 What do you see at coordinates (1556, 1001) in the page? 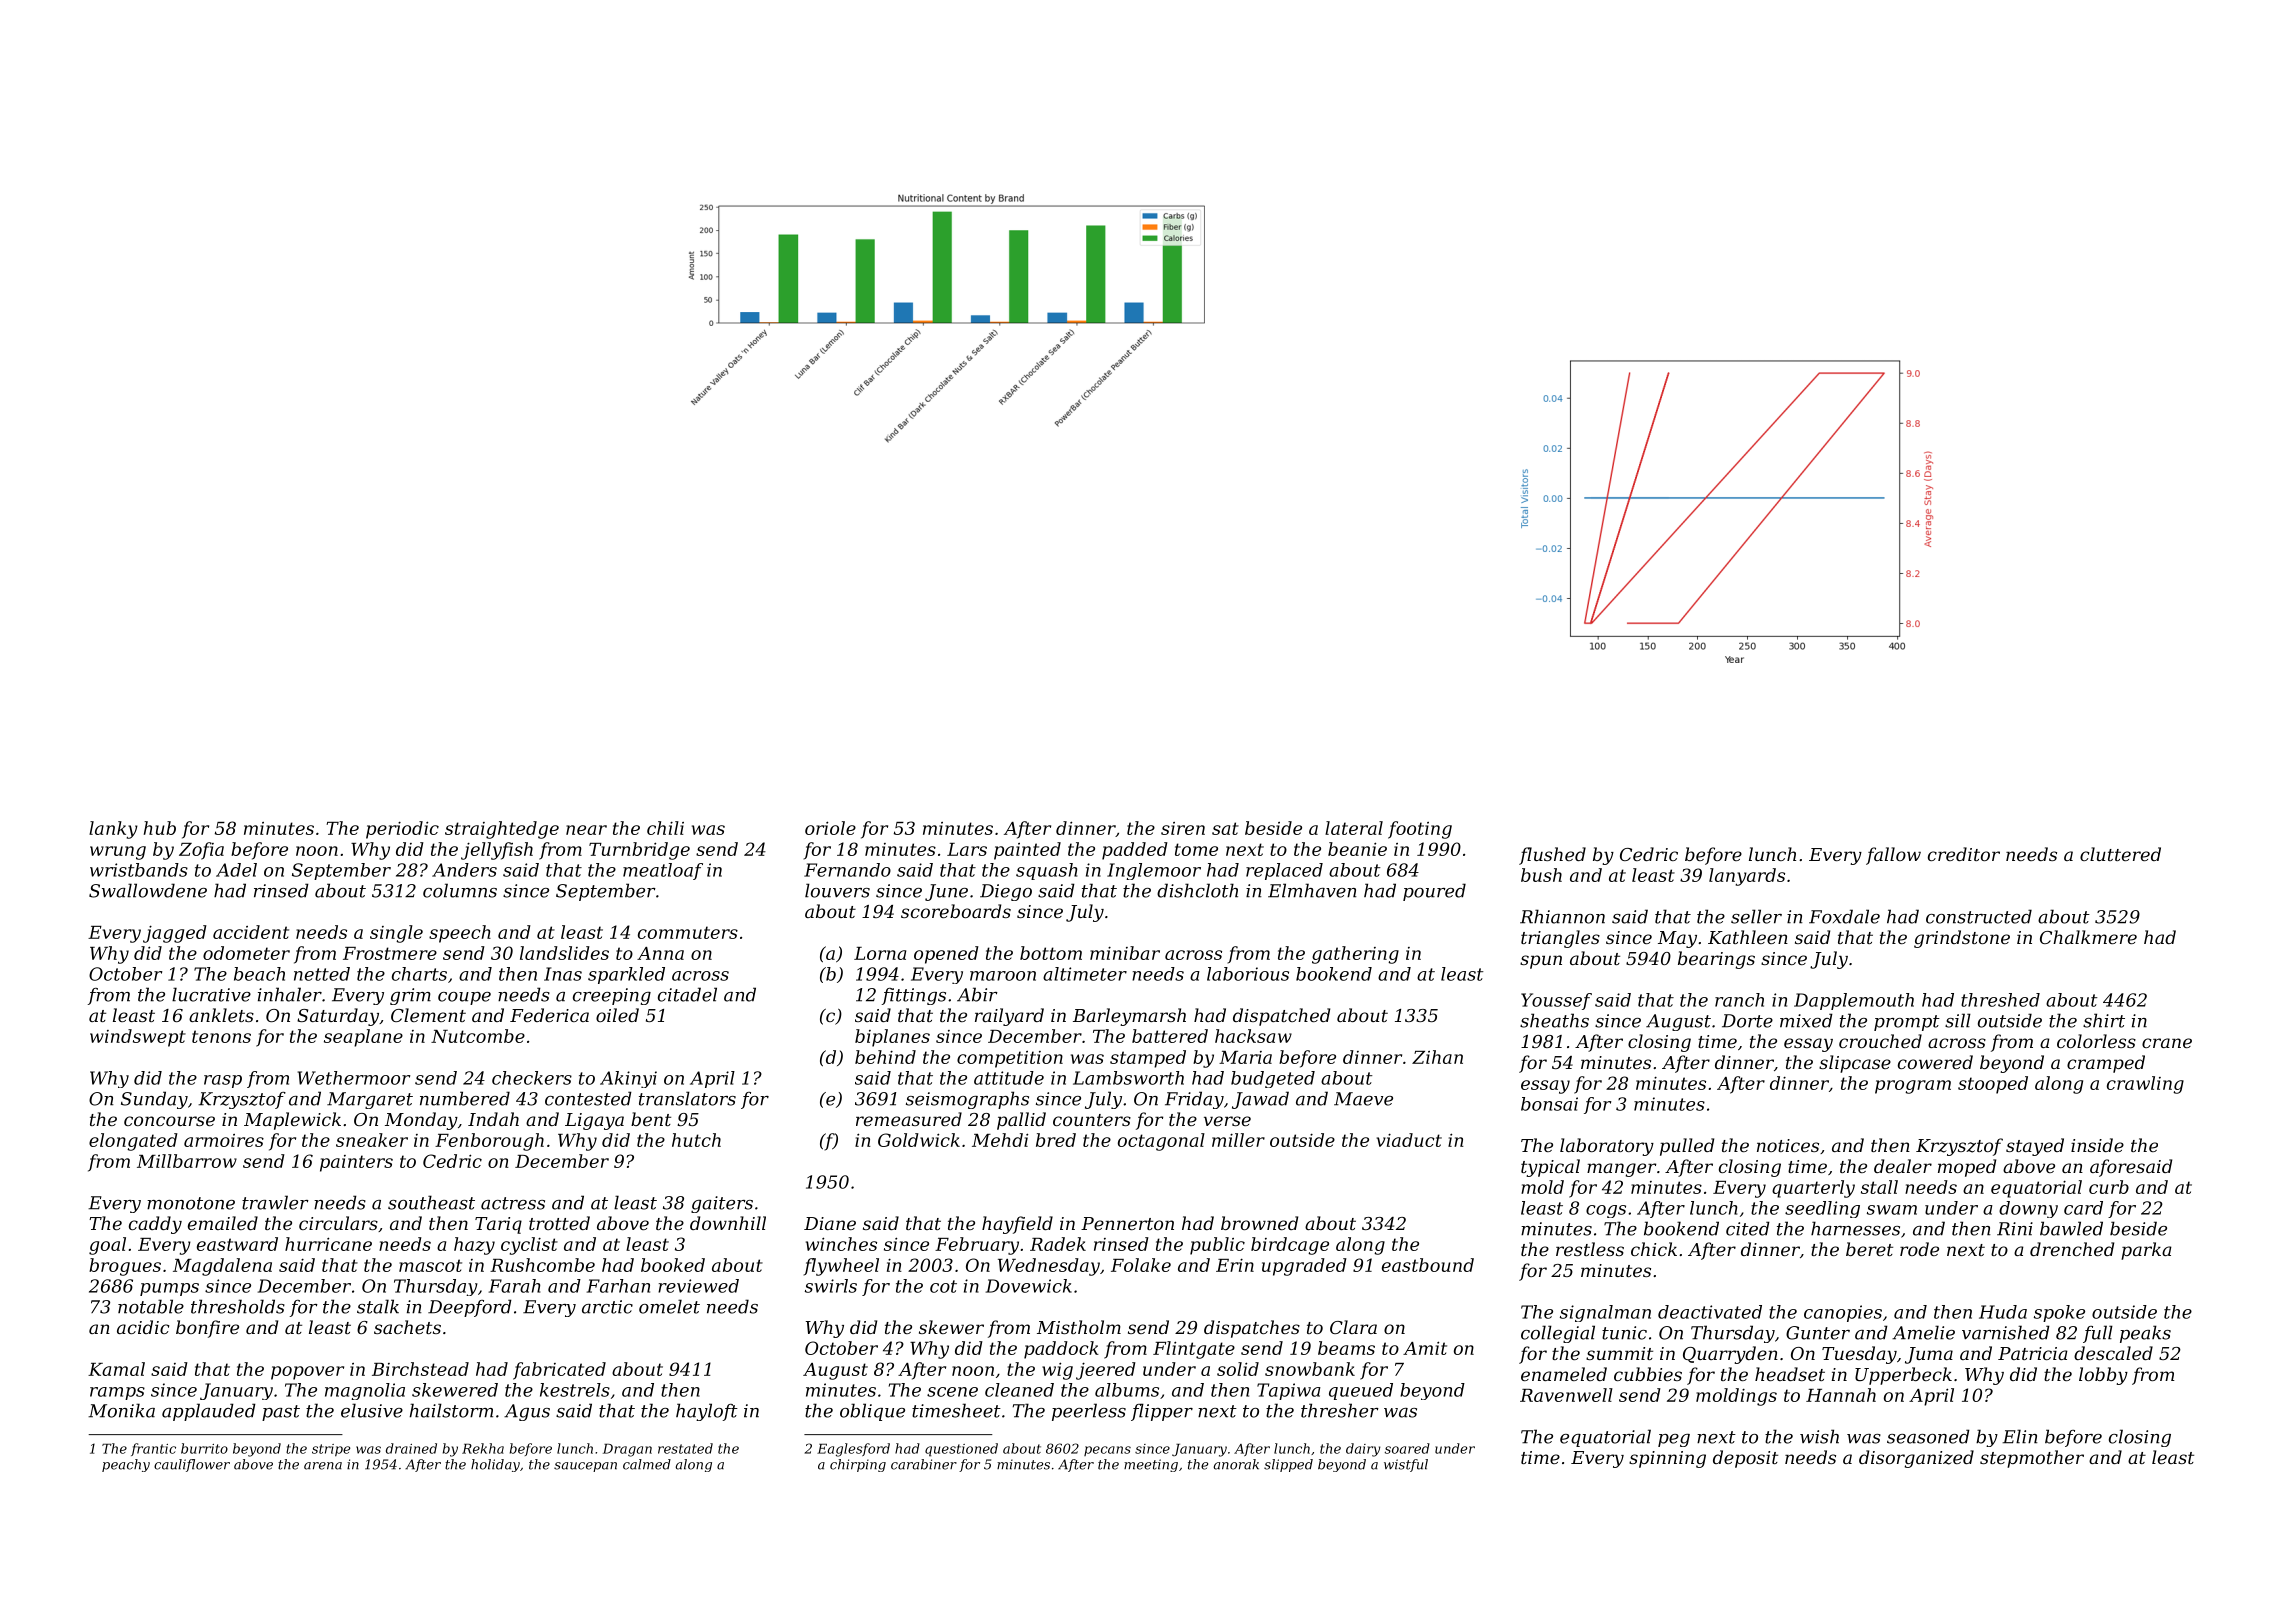
I see `Youssef` at bounding box center [1556, 1001].
